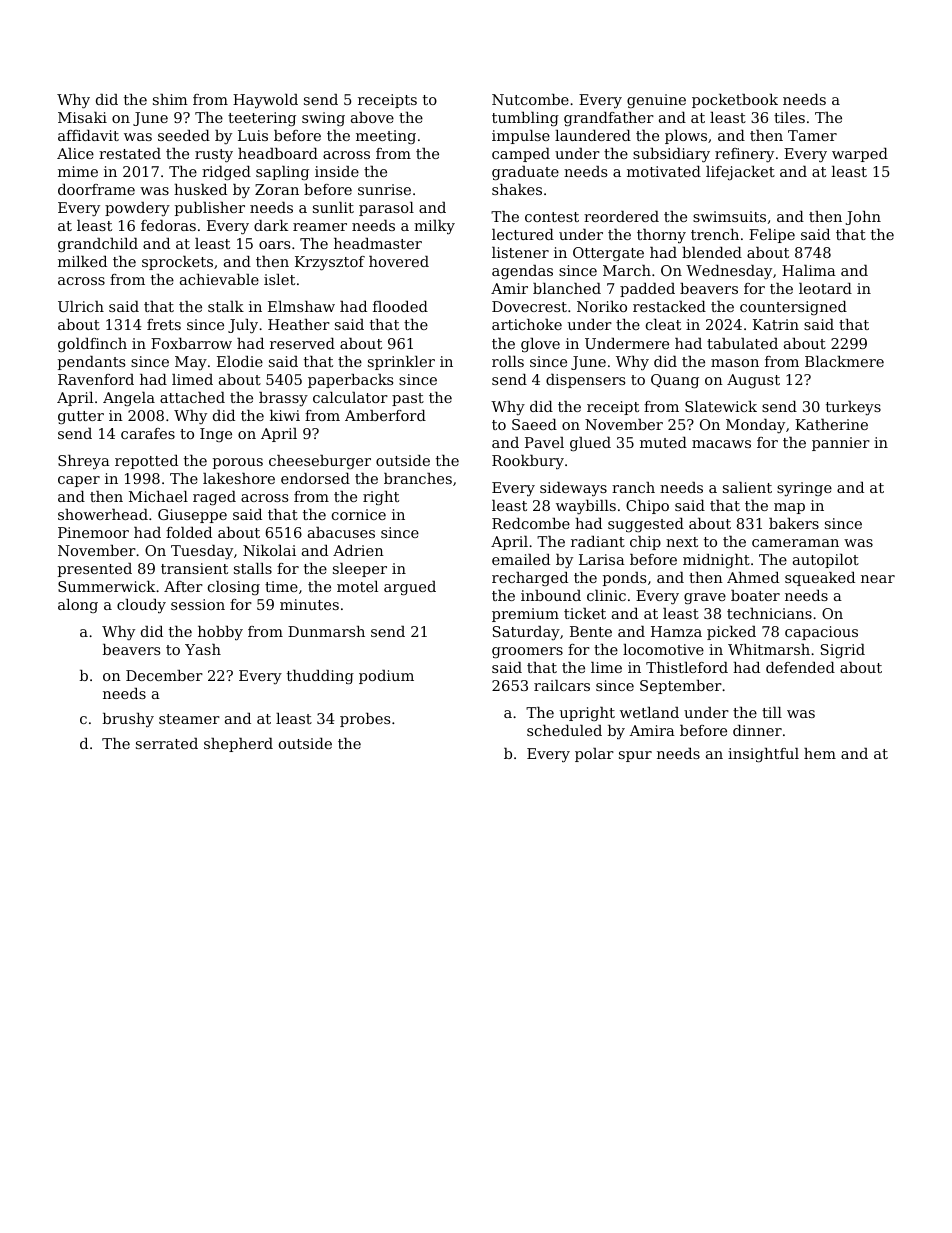 Image resolution: width=952 pixels, height=1233 pixels. Describe the element at coordinates (721, 444) in the screenshot. I see `macaws` at that location.
